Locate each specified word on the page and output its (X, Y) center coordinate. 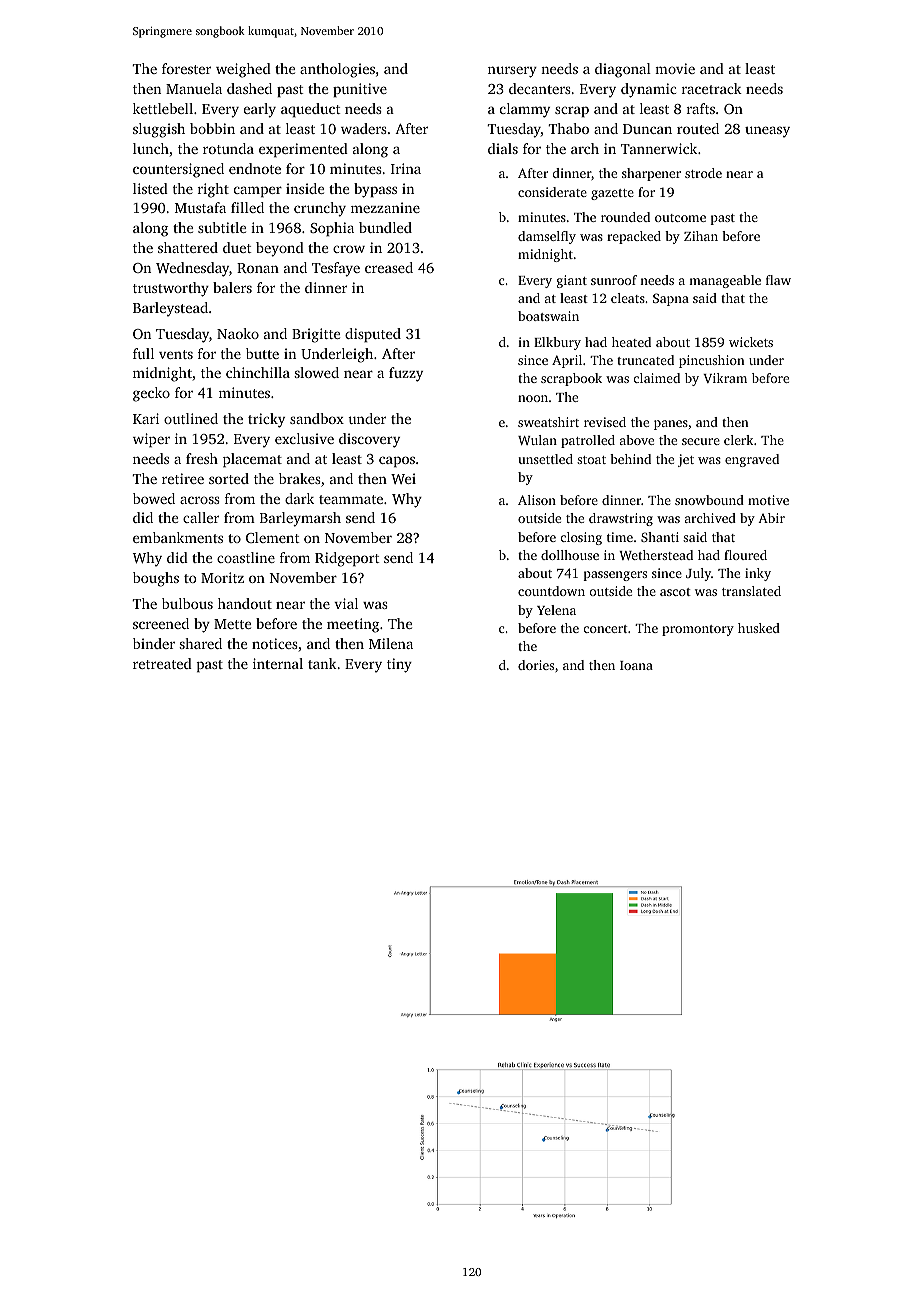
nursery (512, 72)
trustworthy (171, 289)
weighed (243, 70)
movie (675, 68)
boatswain (548, 316)
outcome (680, 218)
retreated (162, 663)
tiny (399, 665)
